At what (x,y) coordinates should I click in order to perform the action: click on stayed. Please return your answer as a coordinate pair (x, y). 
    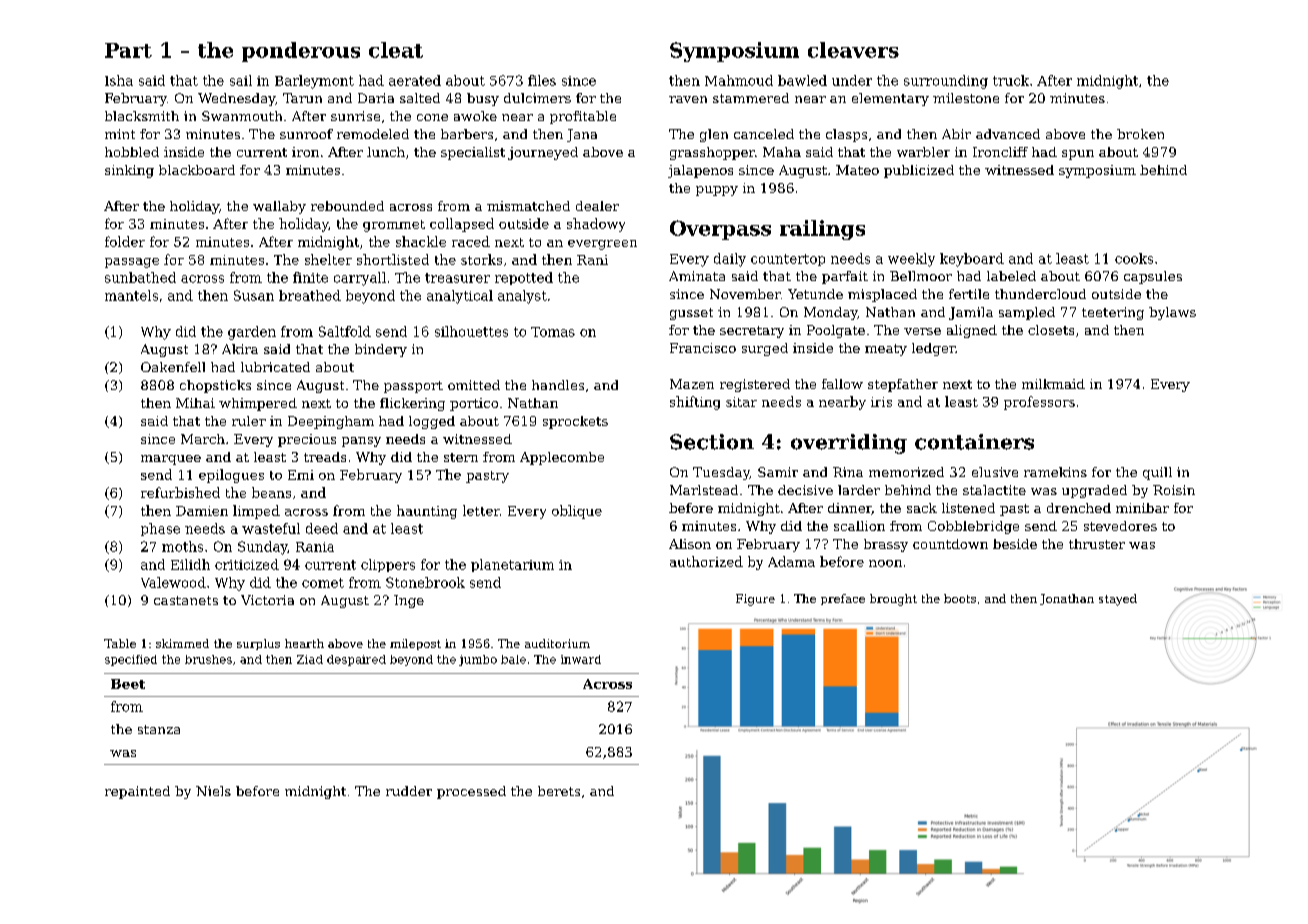
    Looking at the image, I should click on (1118, 600).
